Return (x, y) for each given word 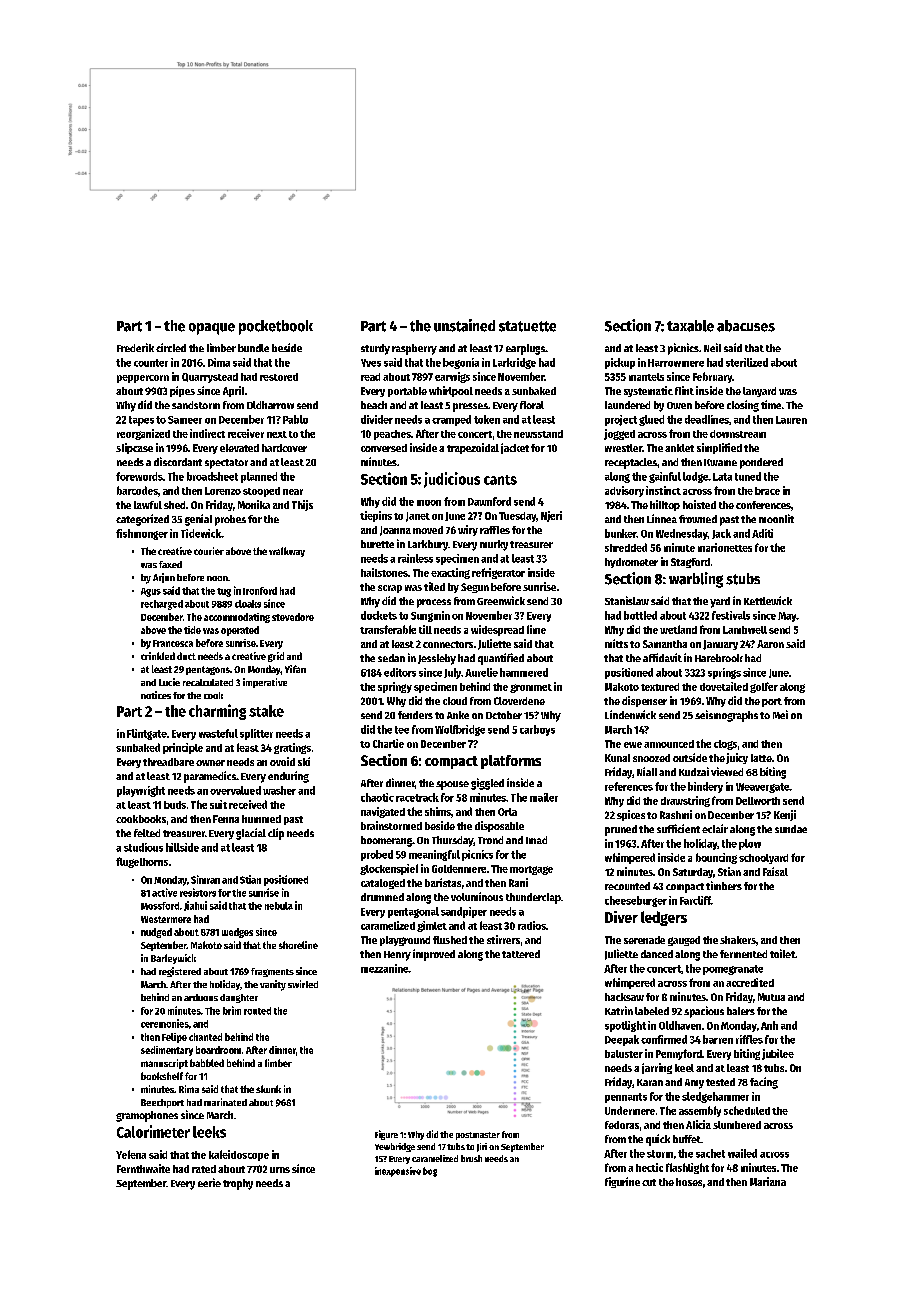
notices (156, 695)
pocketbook (276, 327)
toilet (782, 953)
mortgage (531, 870)
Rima (189, 1089)
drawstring (685, 801)
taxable (690, 326)
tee (402, 730)
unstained (464, 325)
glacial (251, 834)
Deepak (622, 1040)
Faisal (775, 871)
